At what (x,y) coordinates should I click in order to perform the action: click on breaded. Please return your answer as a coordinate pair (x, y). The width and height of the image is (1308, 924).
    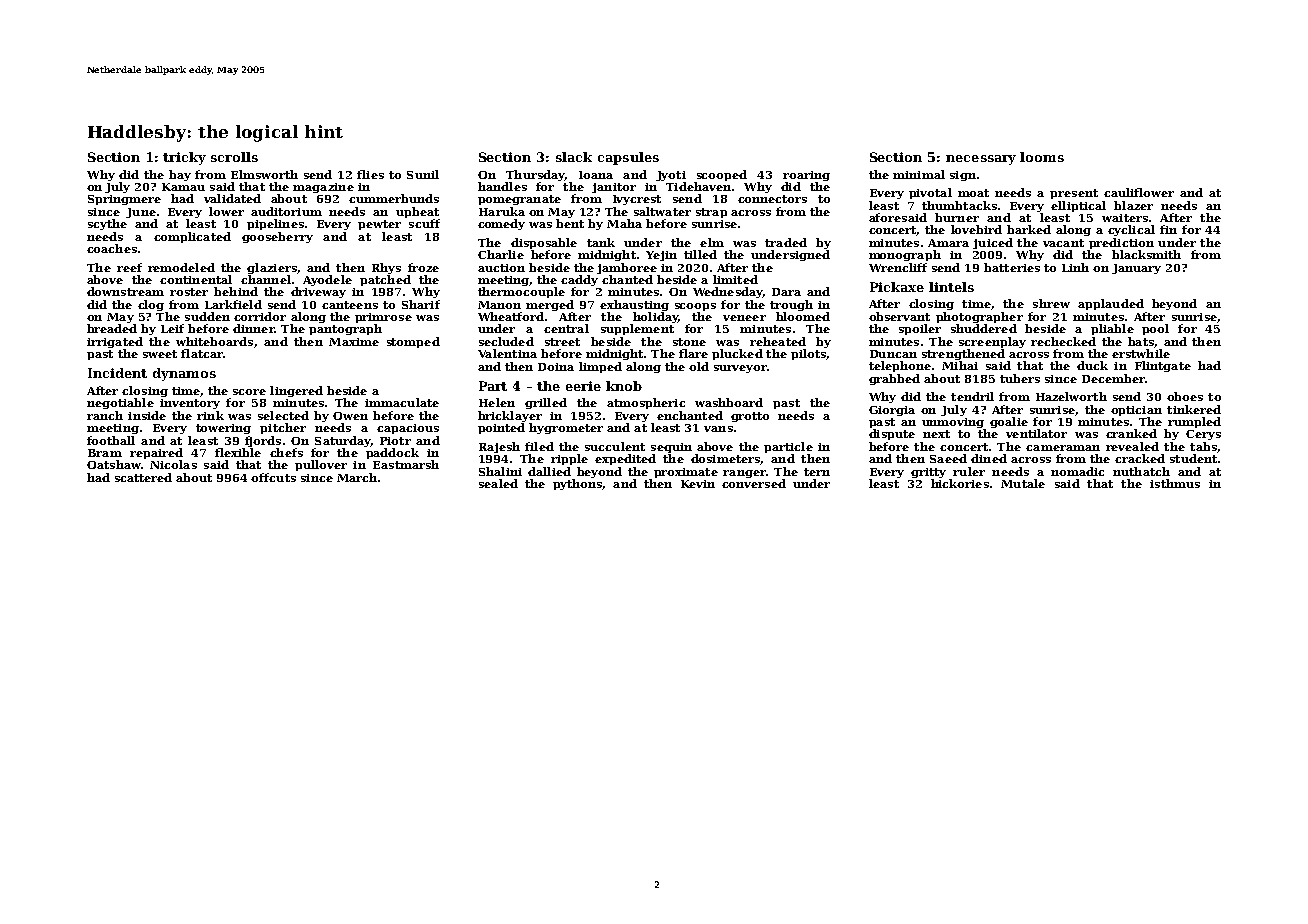
    Looking at the image, I should click on (112, 328).
